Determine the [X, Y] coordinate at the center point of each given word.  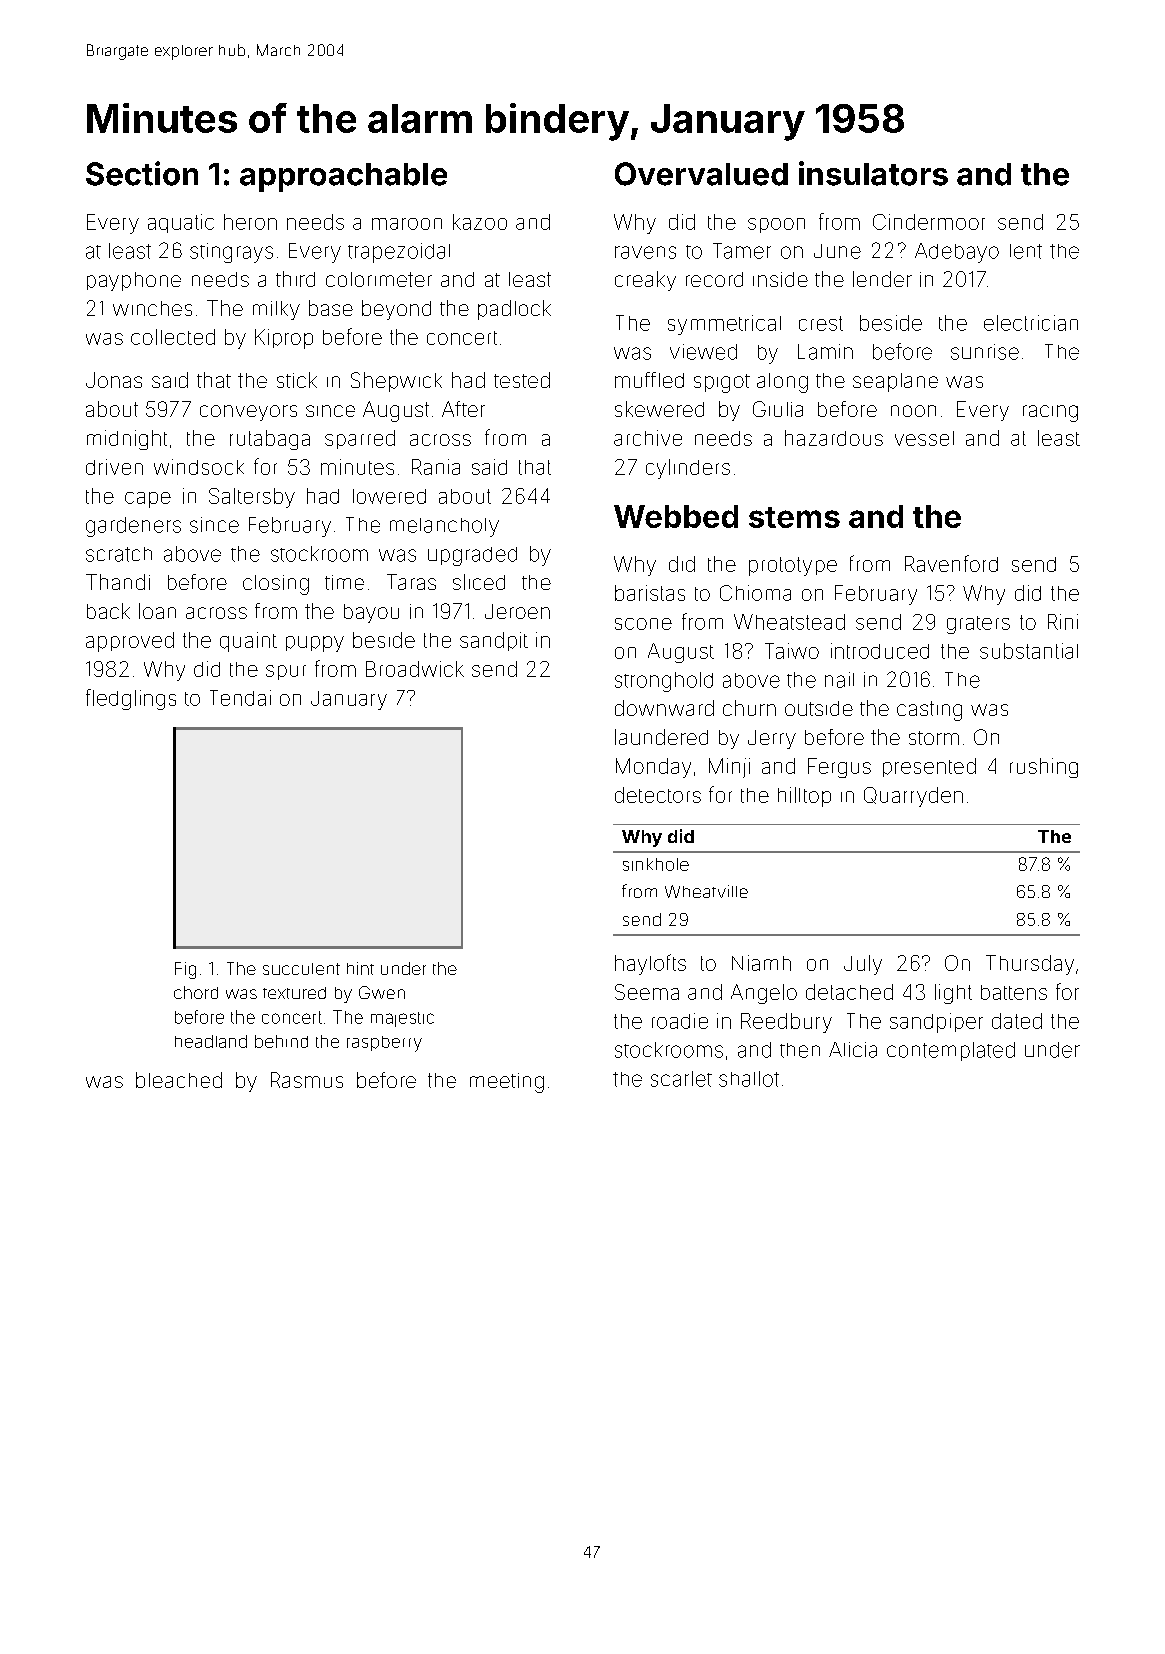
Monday [653, 768]
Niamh [761, 963]
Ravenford [951, 563]
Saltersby [252, 498]
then [800, 1050]
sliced [479, 582]
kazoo [480, 222]
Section [142, 173]
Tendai [240, 698]
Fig [185, 970]
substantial [1029, 651]
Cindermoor [929, 222]
